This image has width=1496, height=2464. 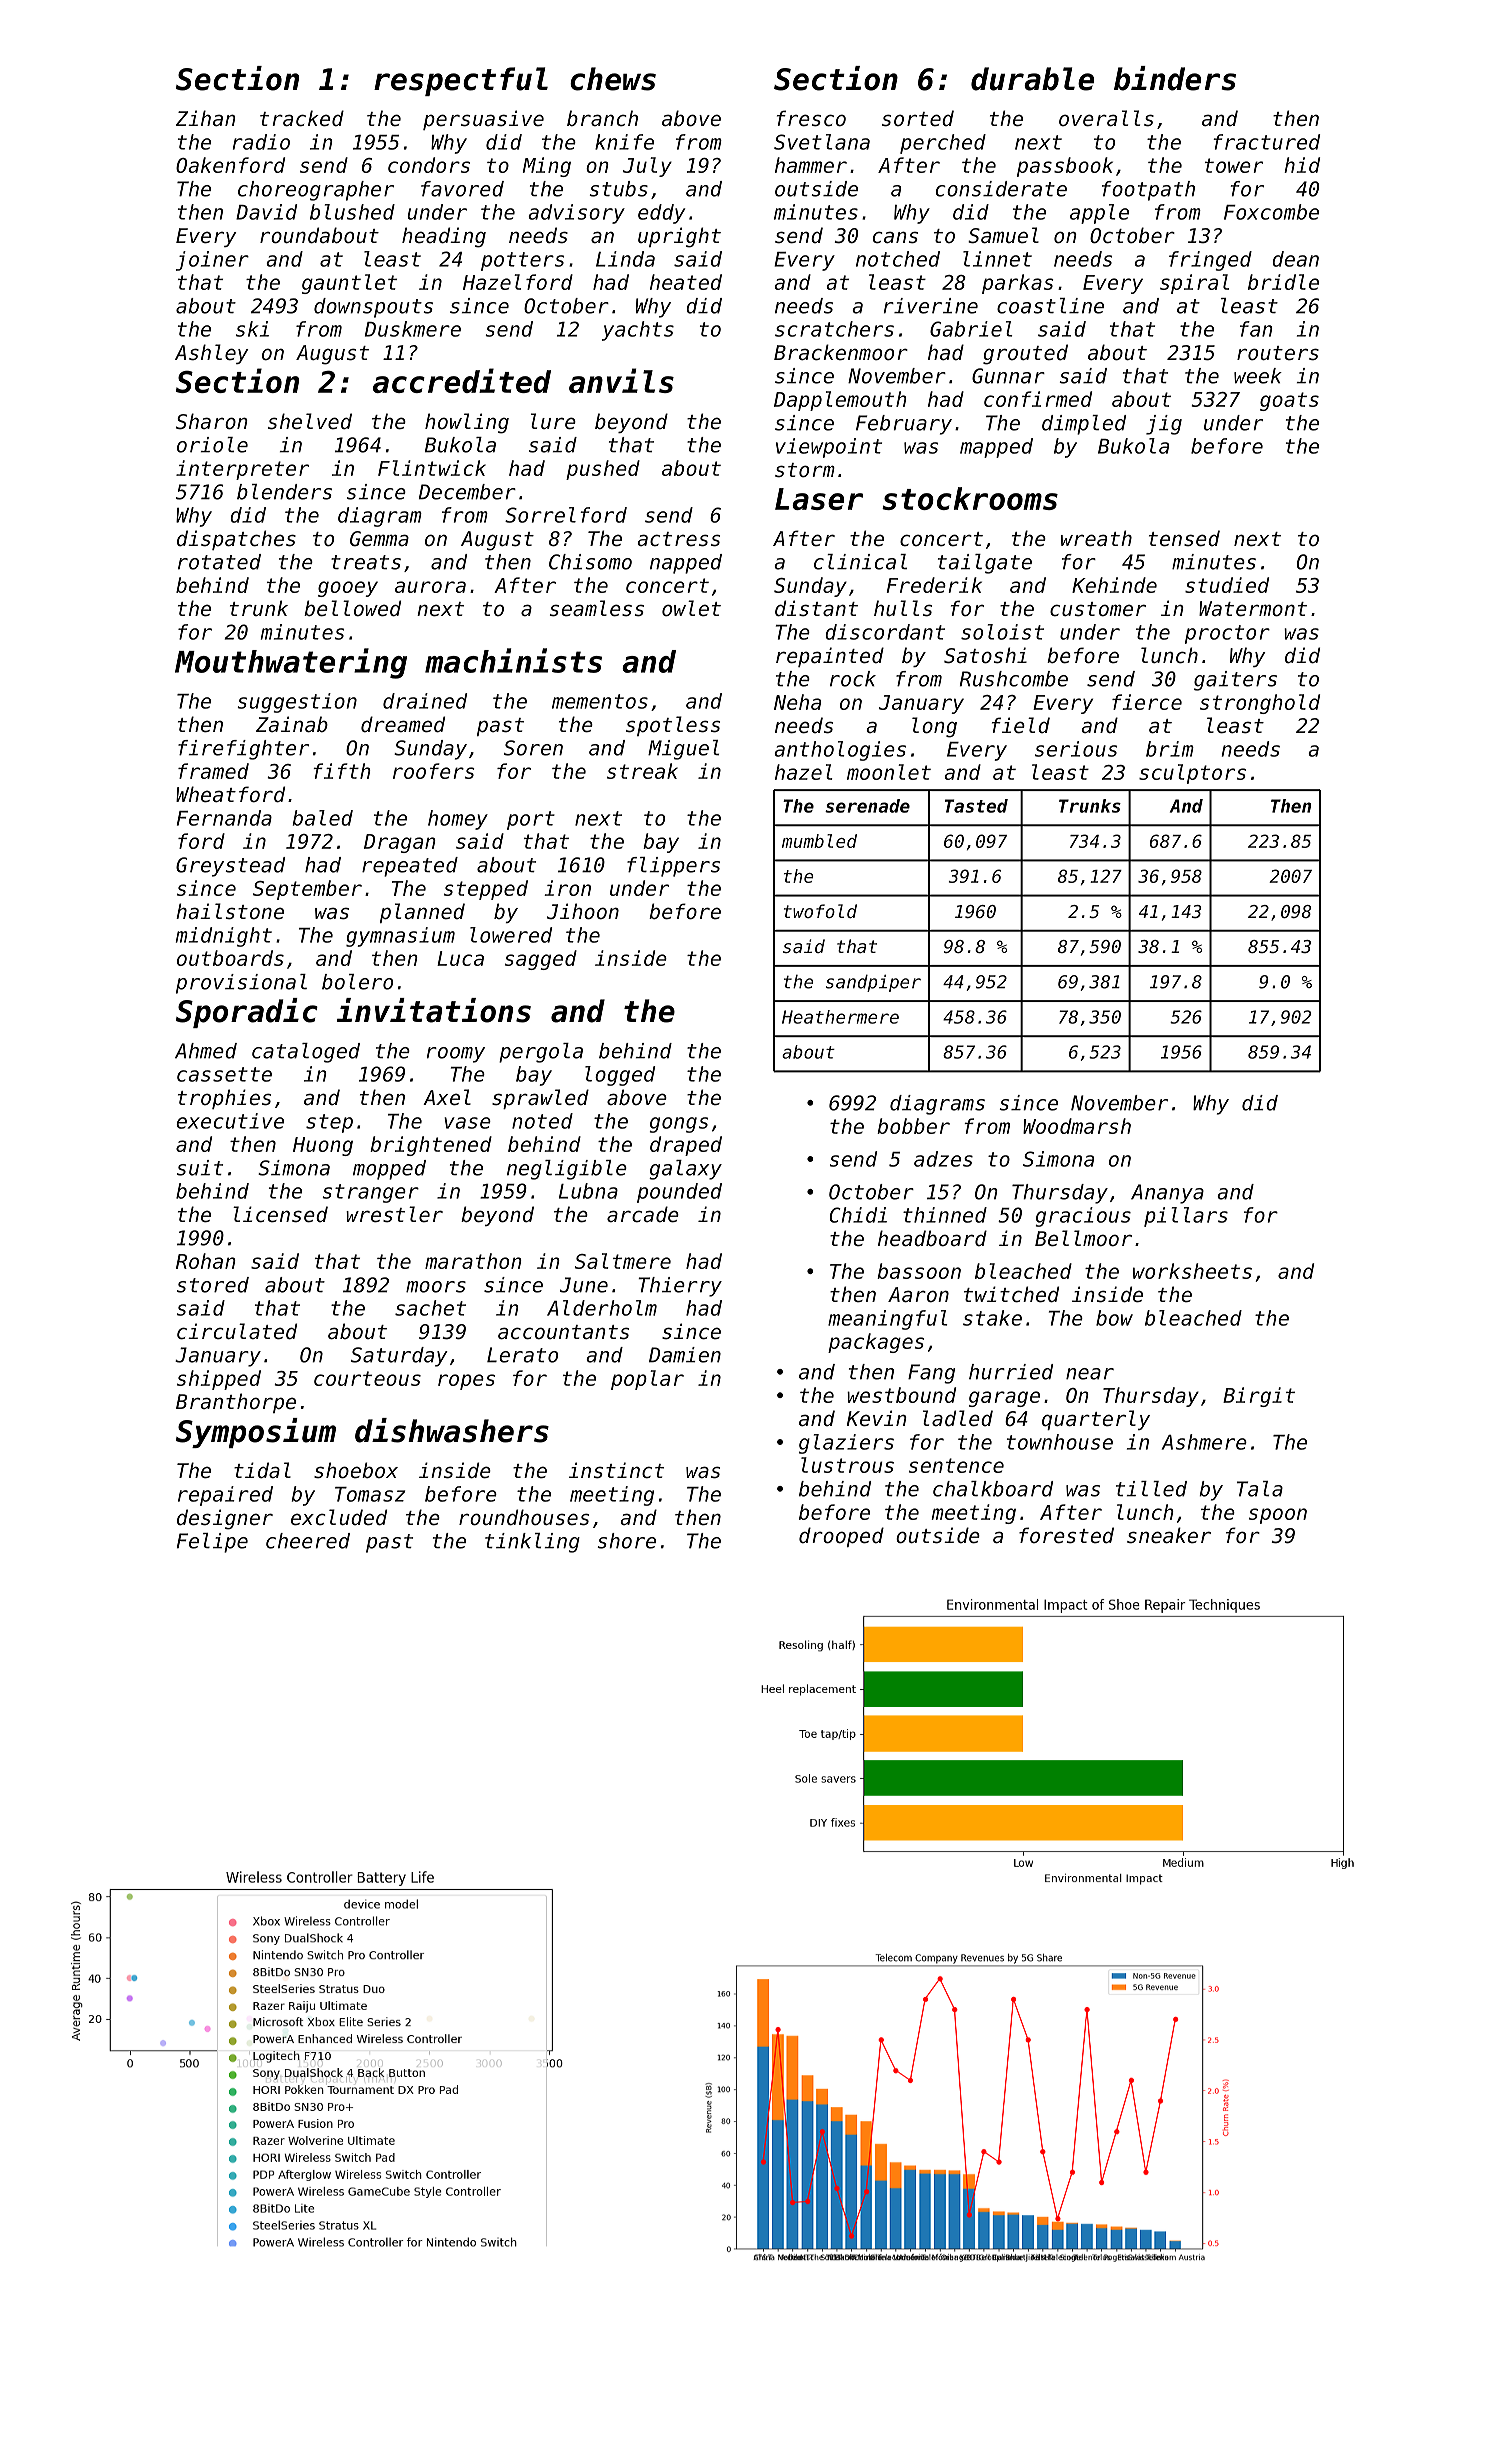 What do you see at coordinates (308, 1541) in the image?
I see `cheered` at bounding box center [308, 1541].
